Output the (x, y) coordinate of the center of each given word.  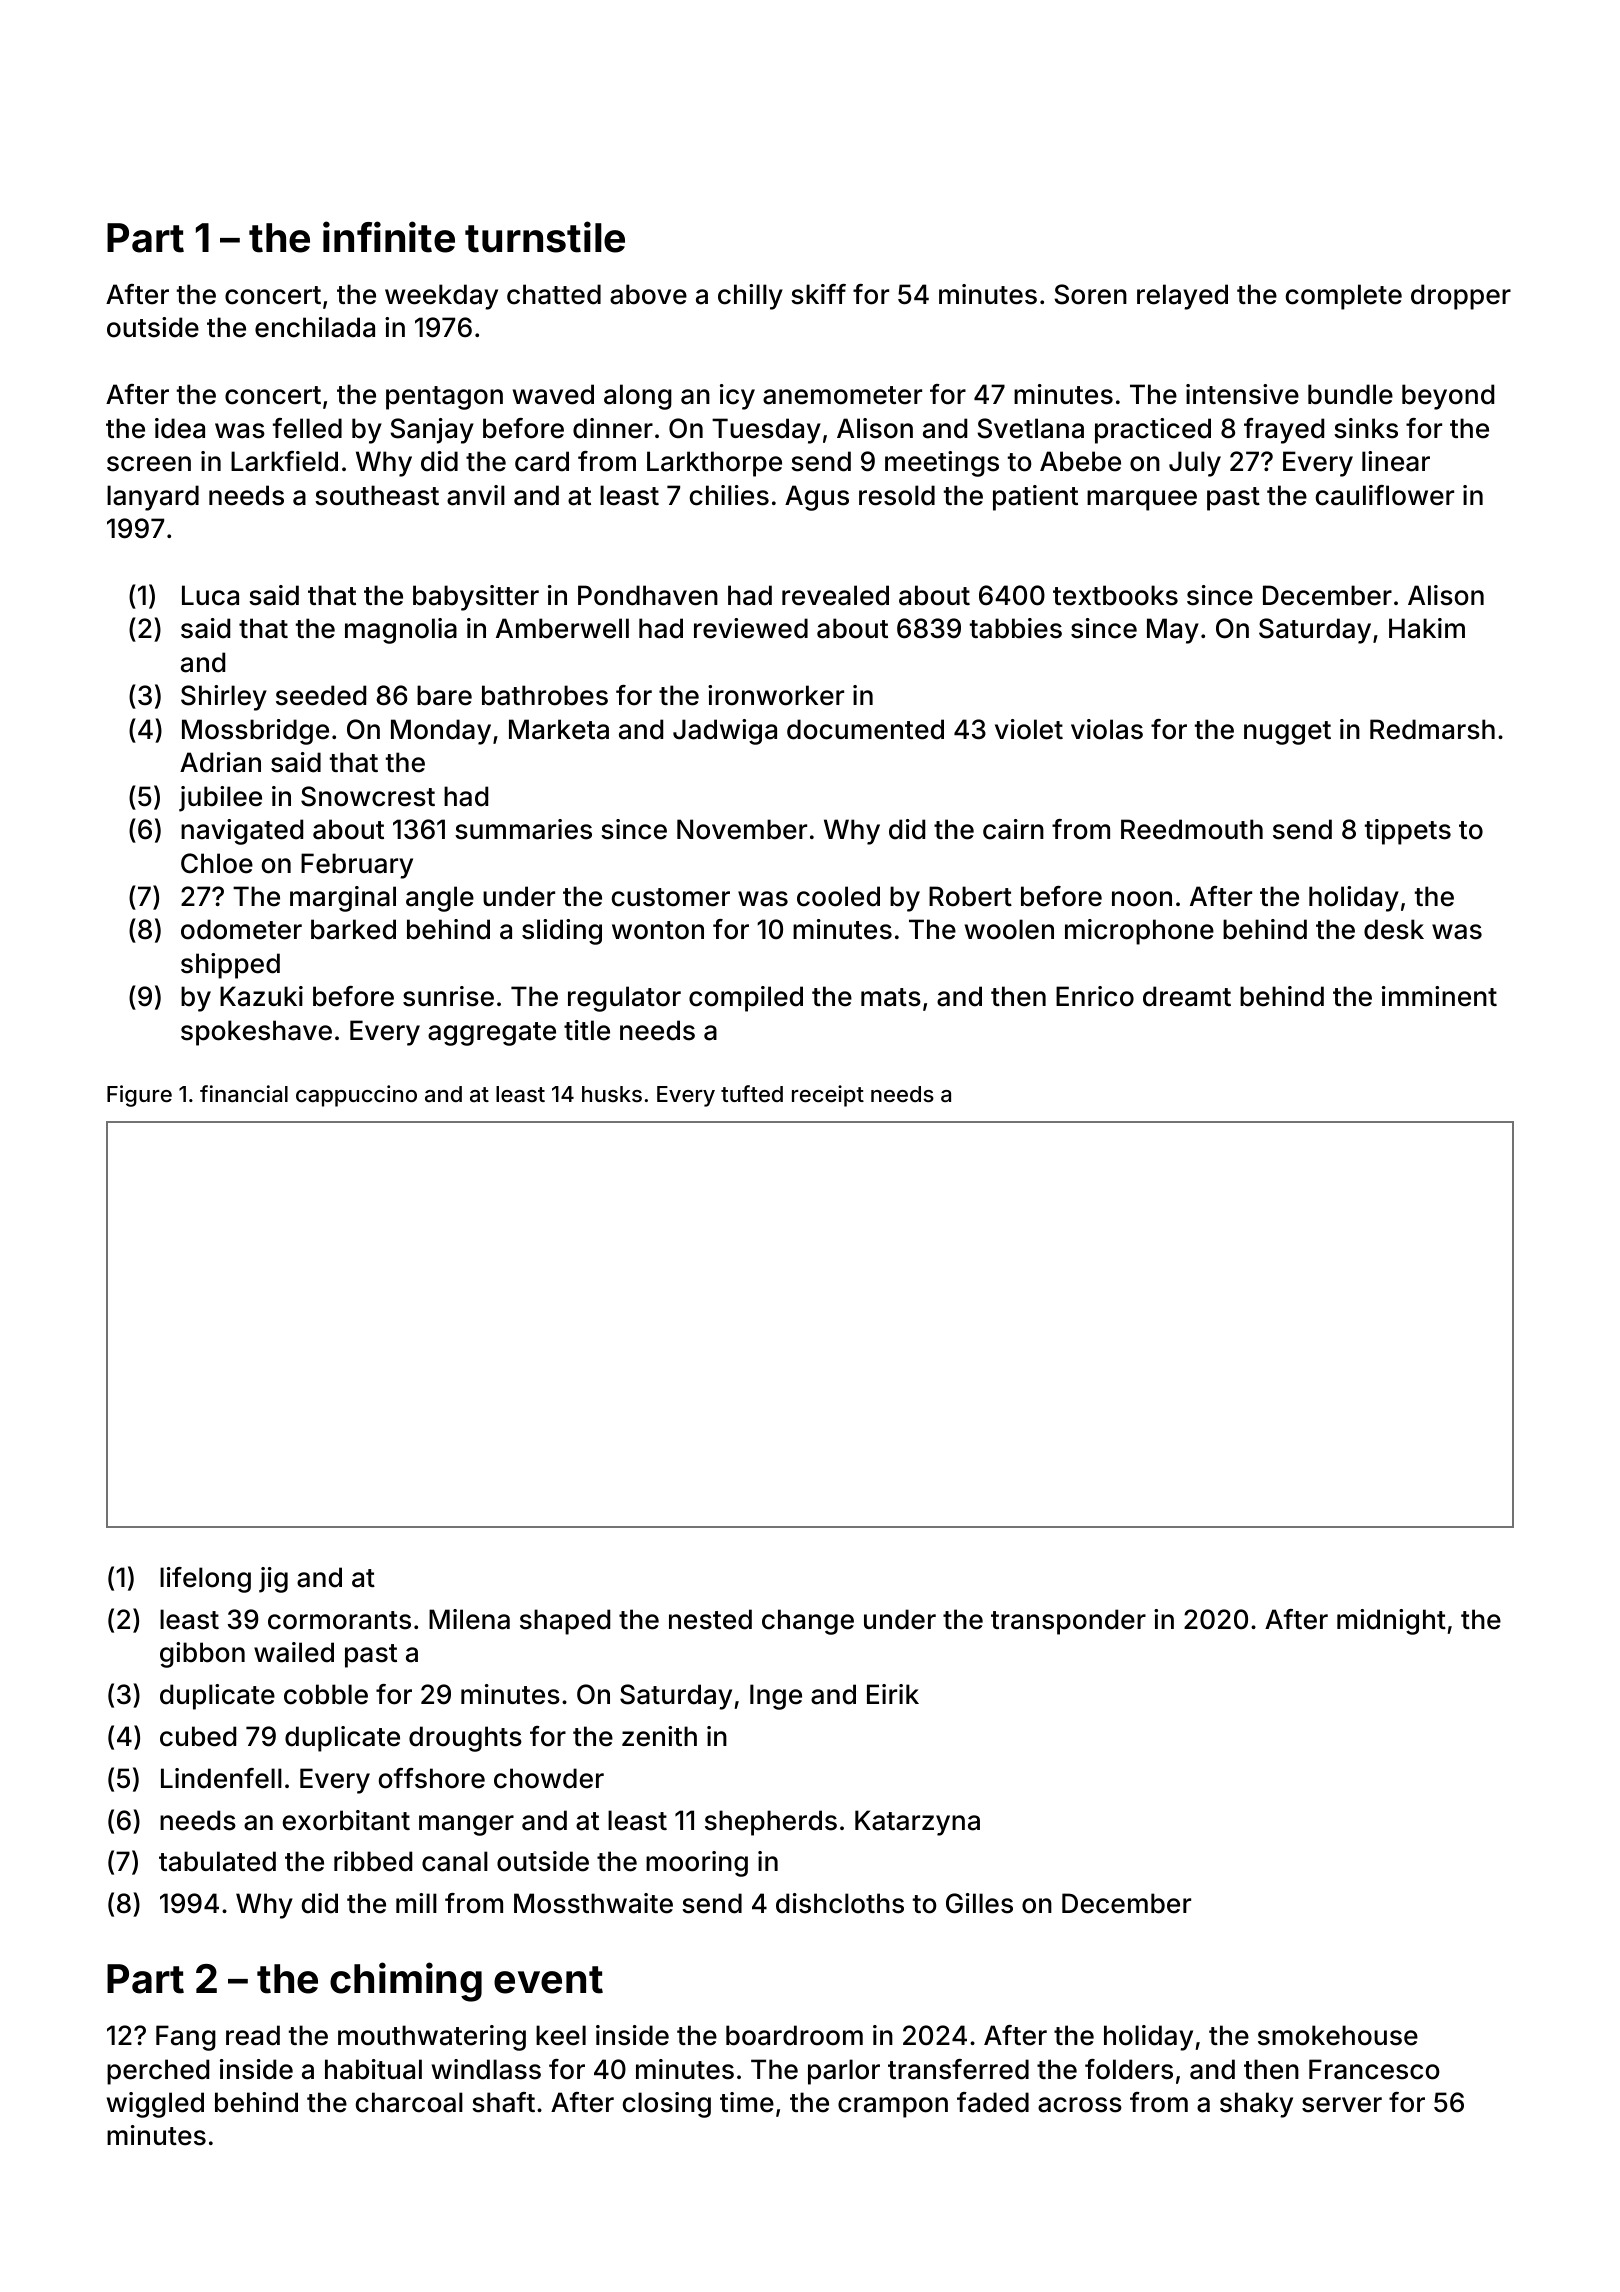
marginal (343, 899)
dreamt (1187, 996)
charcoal (409, 2102)
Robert (970, 896)
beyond (1448, 397)
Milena (469, 1619)
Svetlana (1030, 428)
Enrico (1095, 996)
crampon (893, 2107)
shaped (565, 1622)
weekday (441, 297)
